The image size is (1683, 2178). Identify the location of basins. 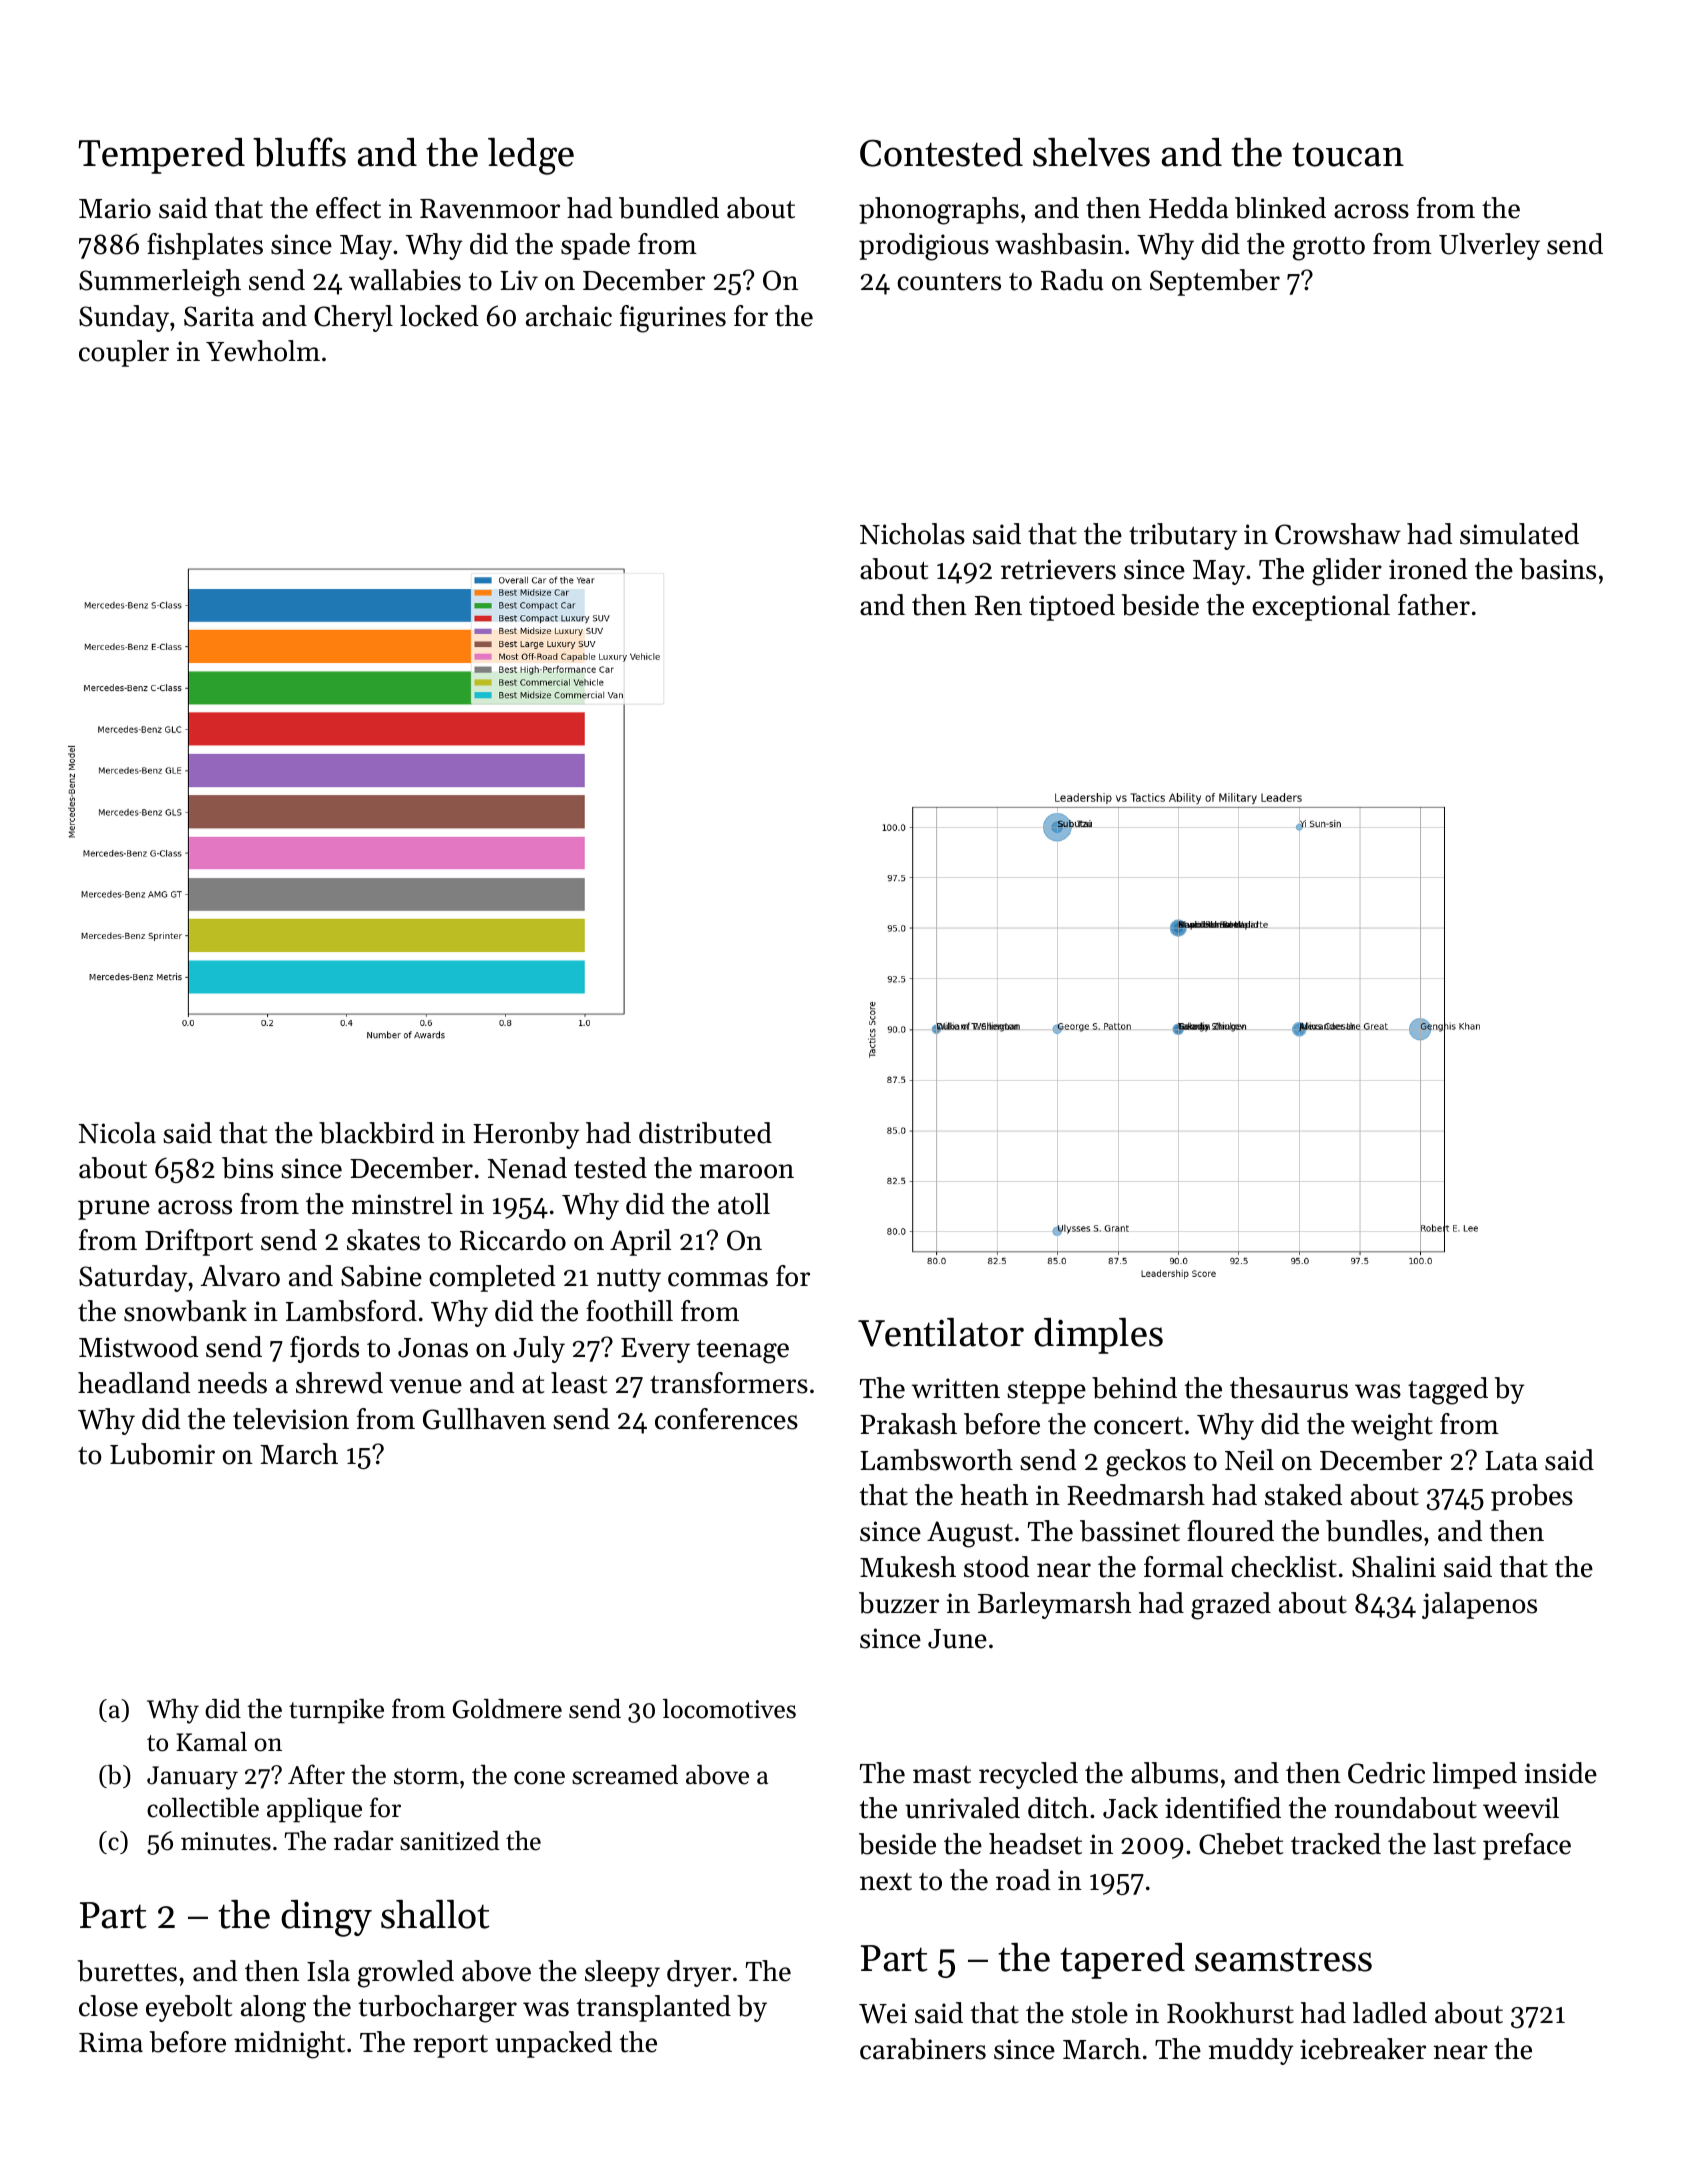
(1558, 569).
